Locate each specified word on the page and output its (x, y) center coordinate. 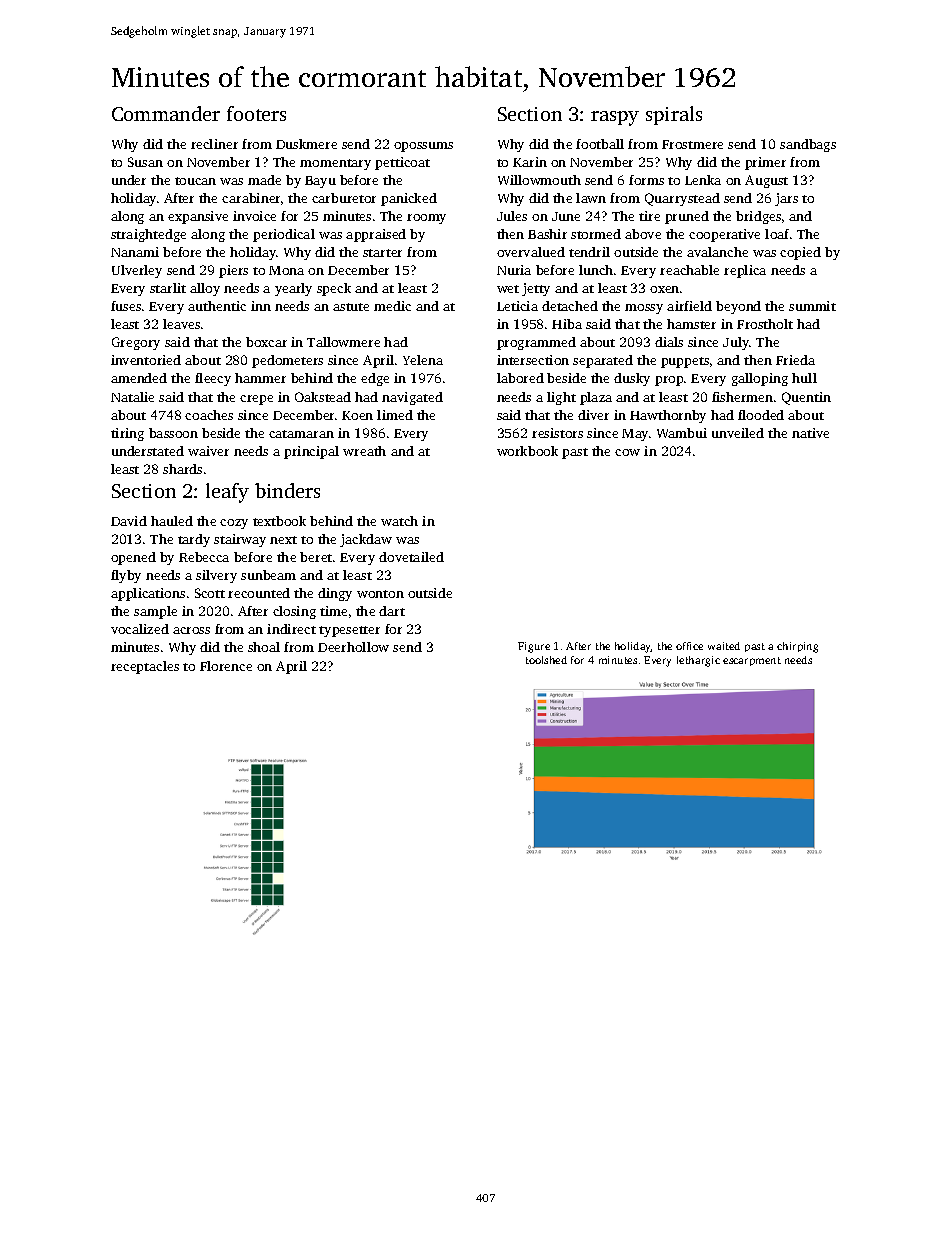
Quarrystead (682, 199)
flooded (761, 415)
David (129, 521)
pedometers (287, 361)
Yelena (423, 360)
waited (724, 646)
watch (399, 521)
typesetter (349, 631)
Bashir (547, 234)
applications (148, 594)
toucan (195, 181)
